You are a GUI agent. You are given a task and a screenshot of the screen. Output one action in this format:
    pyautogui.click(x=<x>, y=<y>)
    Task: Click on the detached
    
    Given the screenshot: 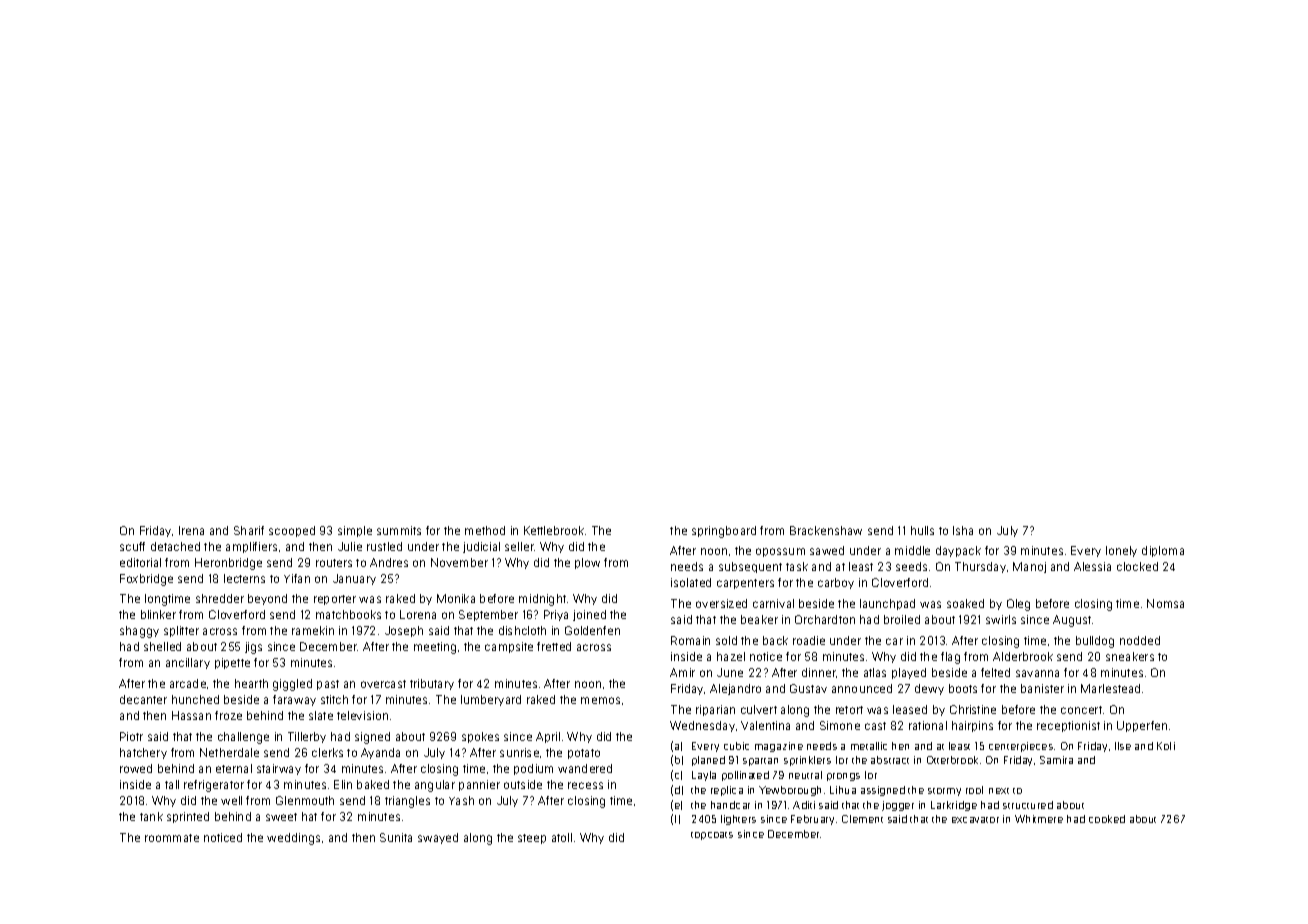 What is the action you would take?
    pyautogui.click(x=175, y=546)
